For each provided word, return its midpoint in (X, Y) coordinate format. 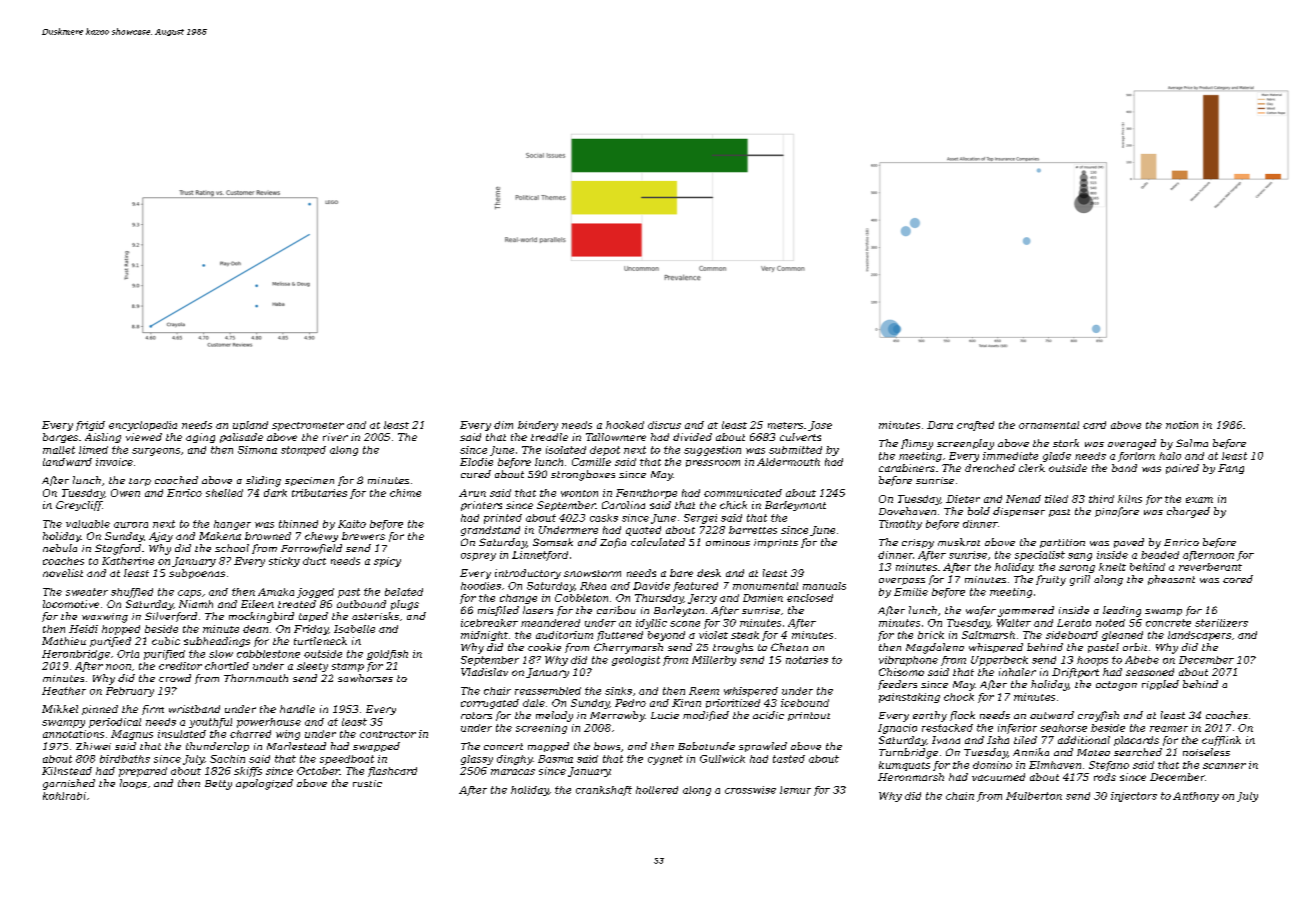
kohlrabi (64, 796)
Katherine (128, 561)
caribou (616, 610)
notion (1182, 425)
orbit (1135, 647)
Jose (820, 426)
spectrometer (308, 426)
